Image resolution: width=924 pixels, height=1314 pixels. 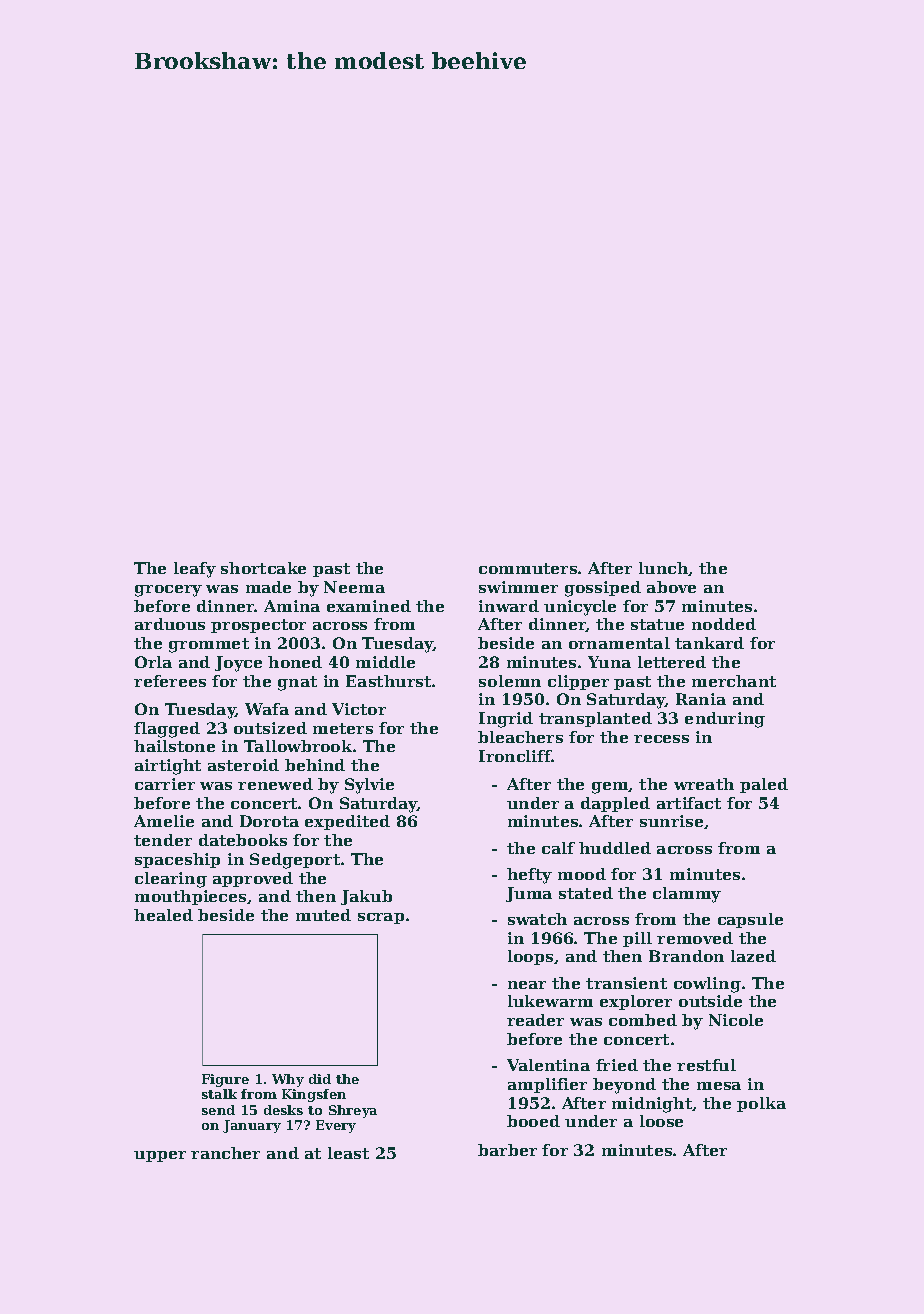 I want to click on upper, so click(x=160, y=1156).
